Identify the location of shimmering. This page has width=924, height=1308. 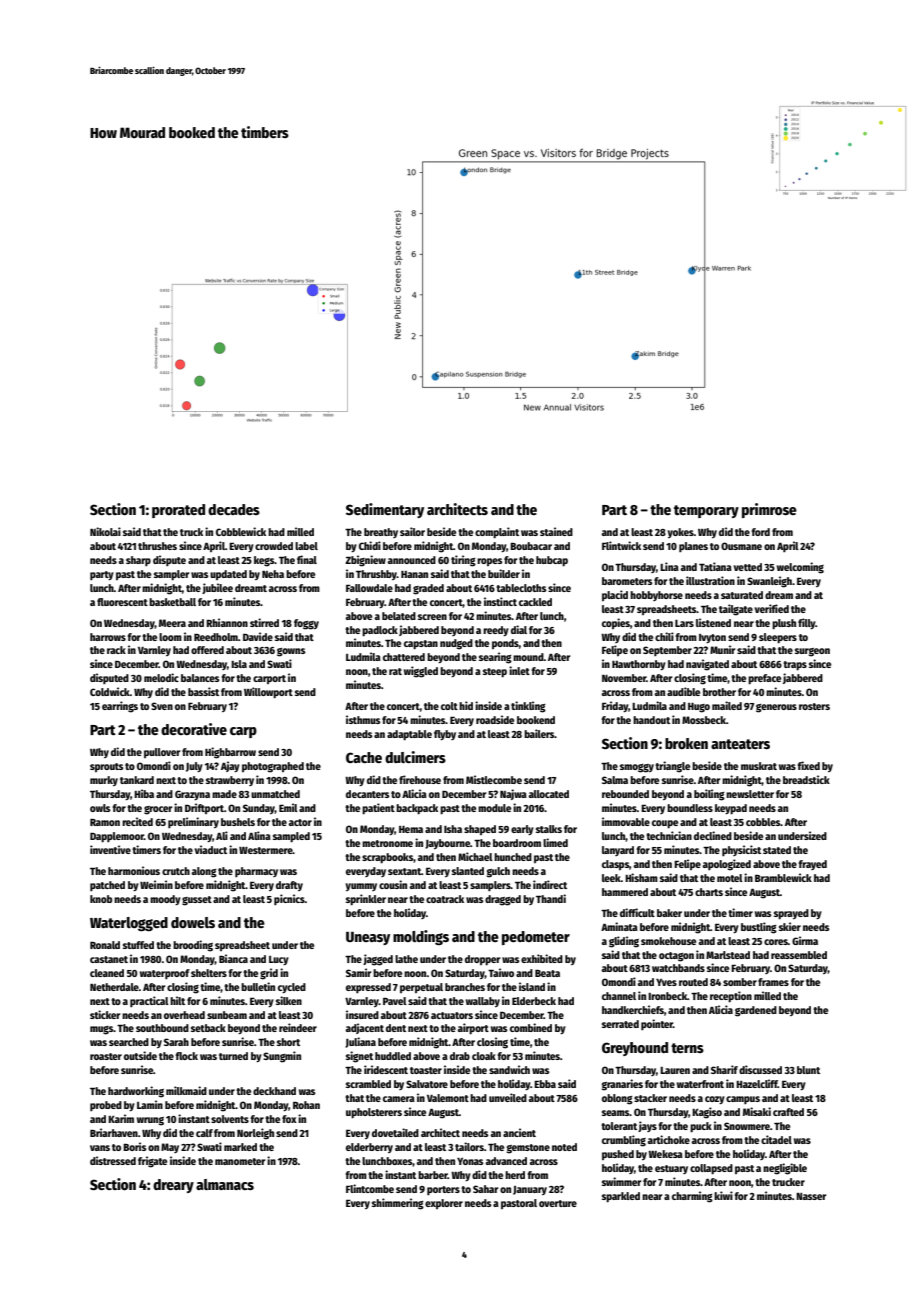
(398, 1204).
